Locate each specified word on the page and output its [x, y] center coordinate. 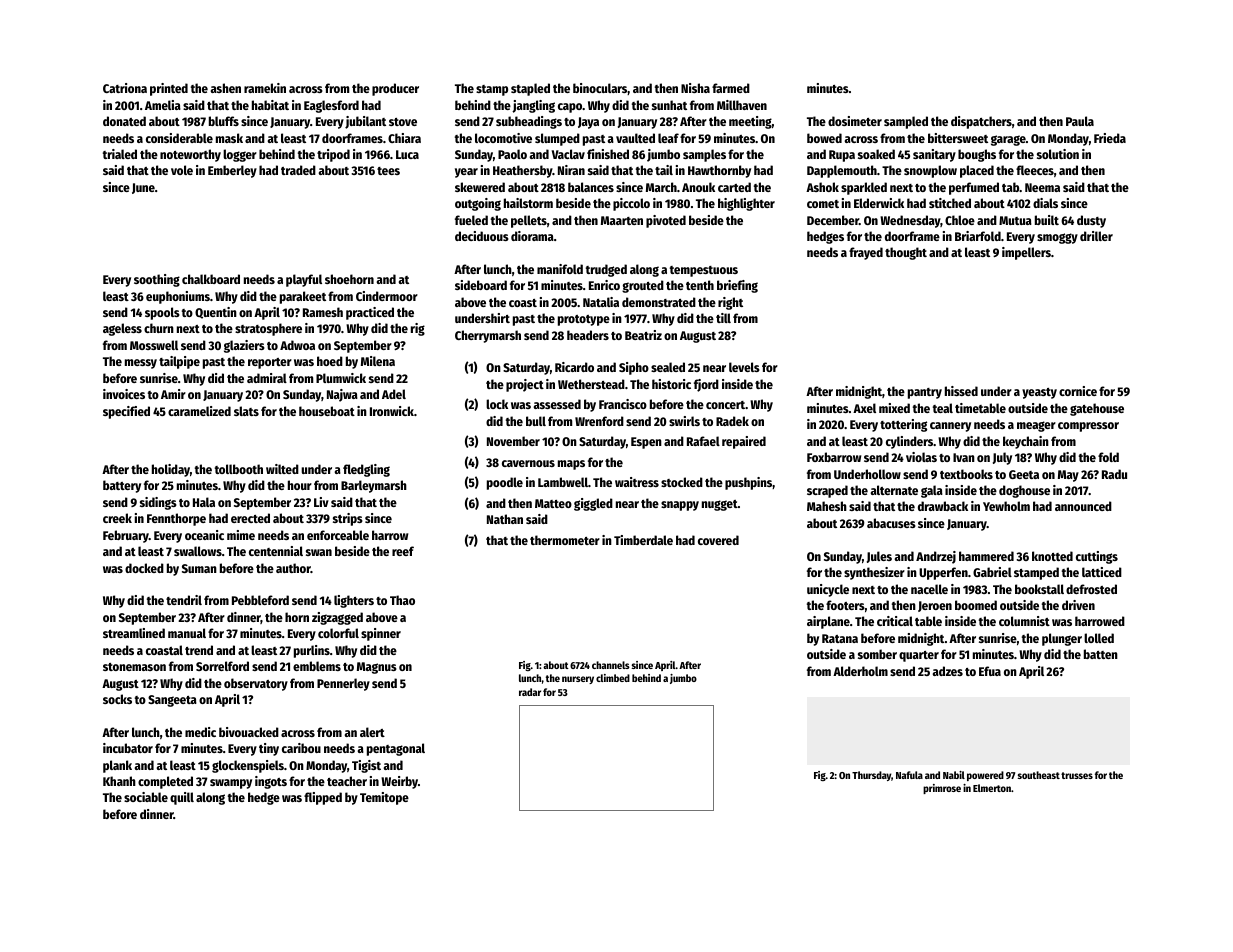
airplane [828, 622]
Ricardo [574, 367]
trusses [1077, 775]
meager [1036, 426]
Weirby [399, 782]
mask [229, 138]
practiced [370, 313]
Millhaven [742, 105]
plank [117, 766]
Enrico [604, 285]
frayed [866, 253]
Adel [394, 394]
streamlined [134, 633]
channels [611, 665]
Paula [1080, 121]
